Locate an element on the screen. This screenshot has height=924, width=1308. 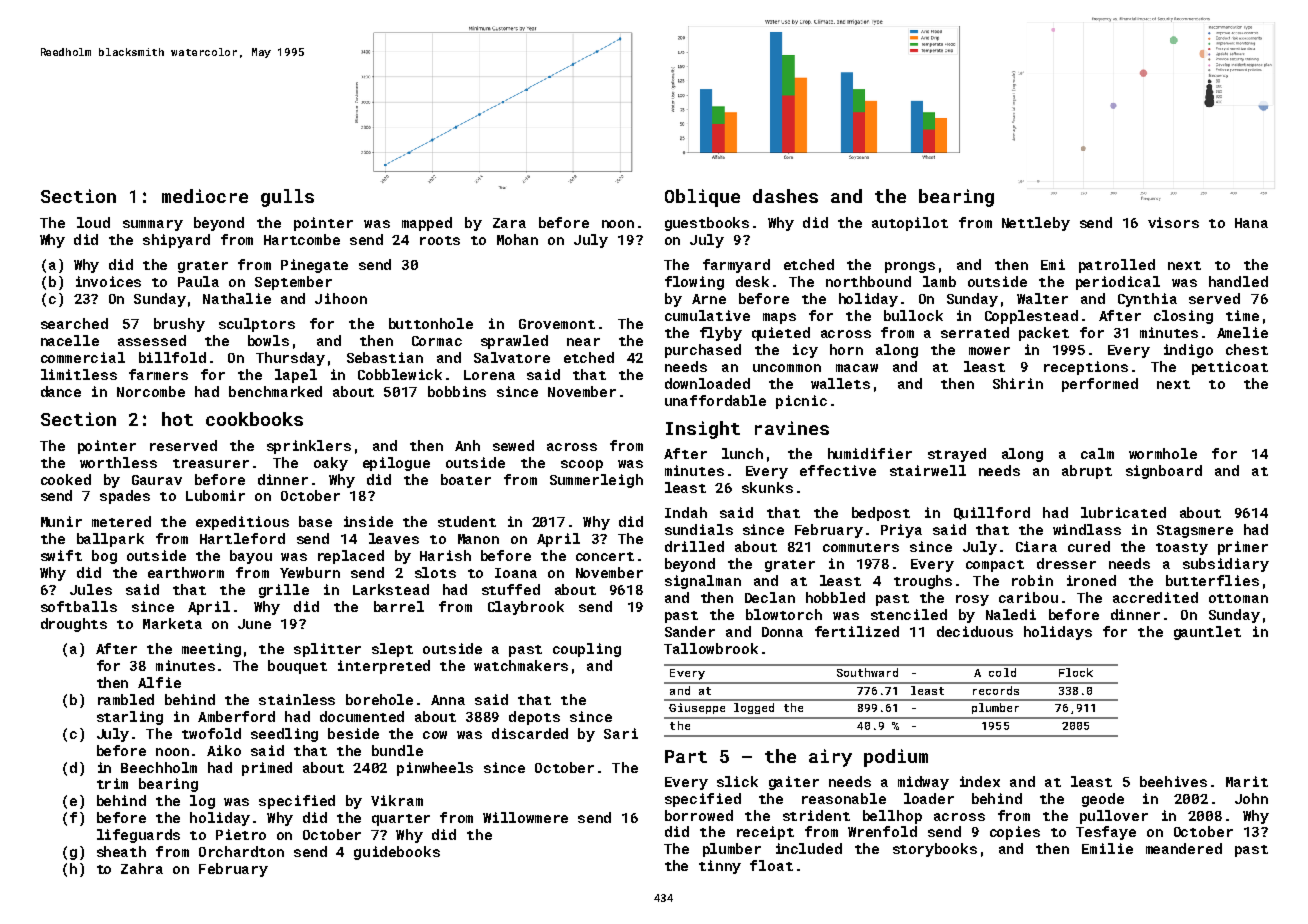
Hana is located at coordinates (1251, 223).
